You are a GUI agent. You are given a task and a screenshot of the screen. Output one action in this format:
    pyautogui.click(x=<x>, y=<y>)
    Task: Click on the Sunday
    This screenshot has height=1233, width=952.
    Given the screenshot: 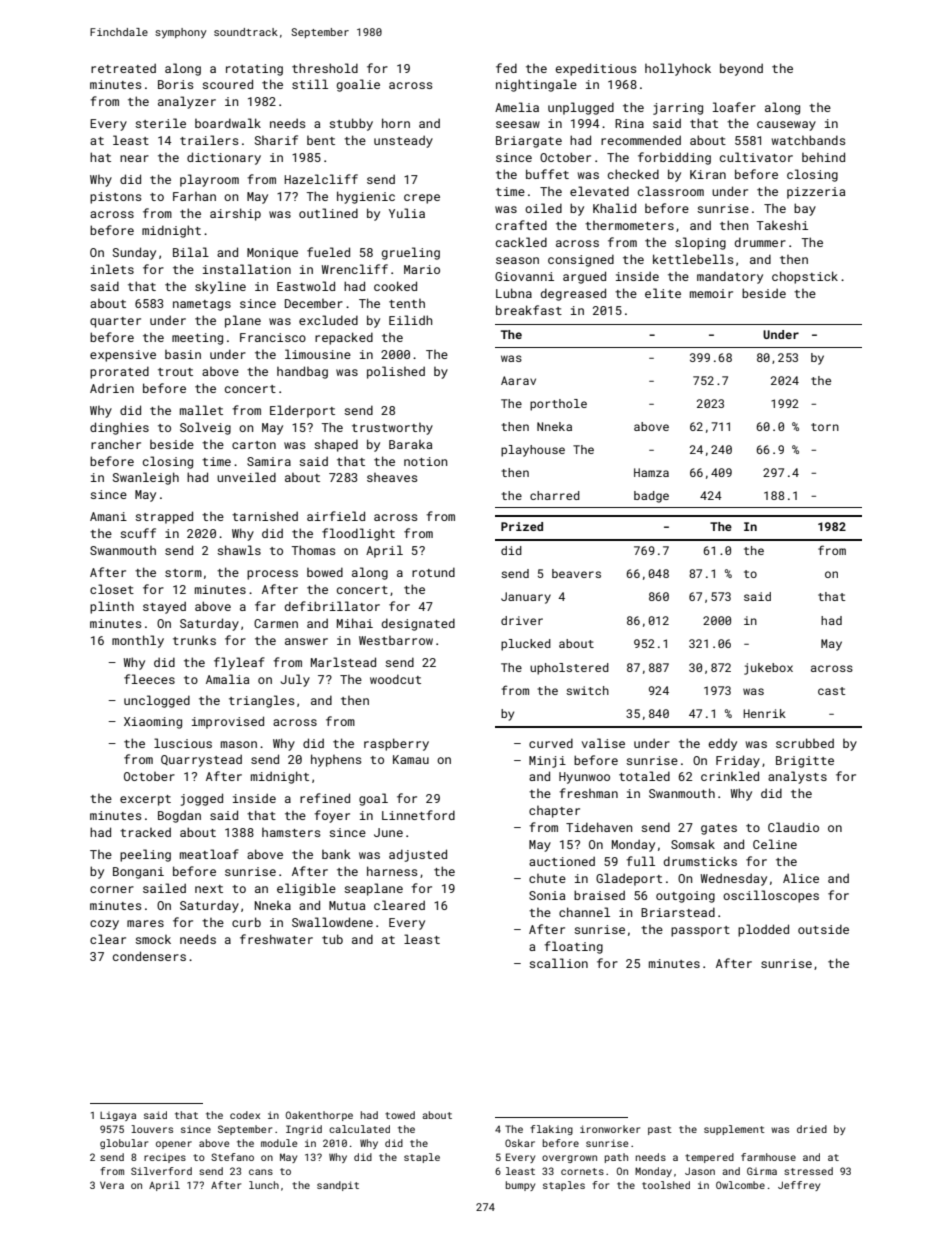 What is the action you would take?
    pyautogui.click(x=134, y=253)
